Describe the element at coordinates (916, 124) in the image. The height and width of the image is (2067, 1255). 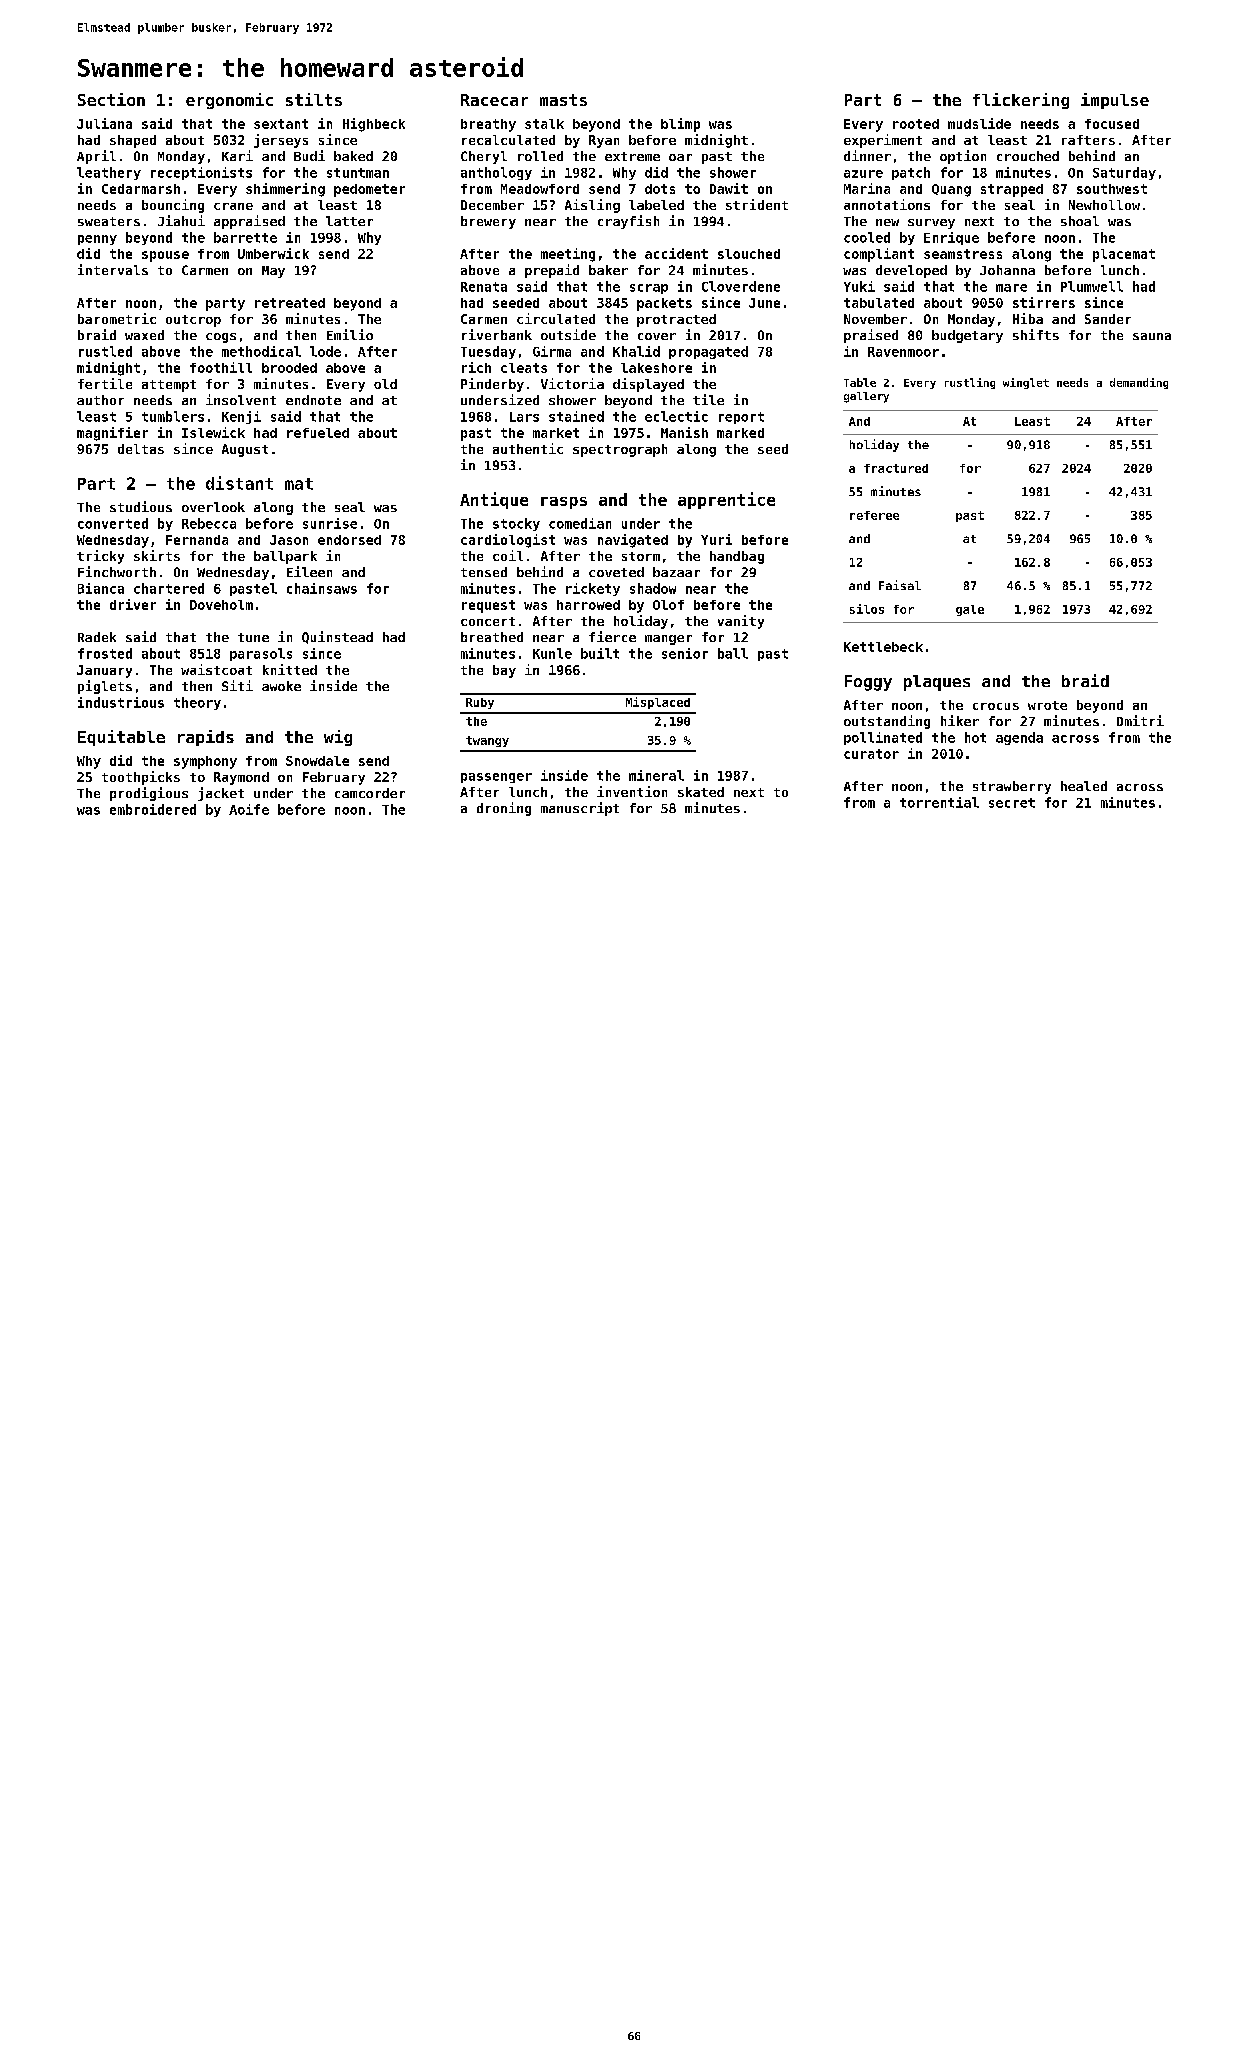
I see `rooted` at that location.
